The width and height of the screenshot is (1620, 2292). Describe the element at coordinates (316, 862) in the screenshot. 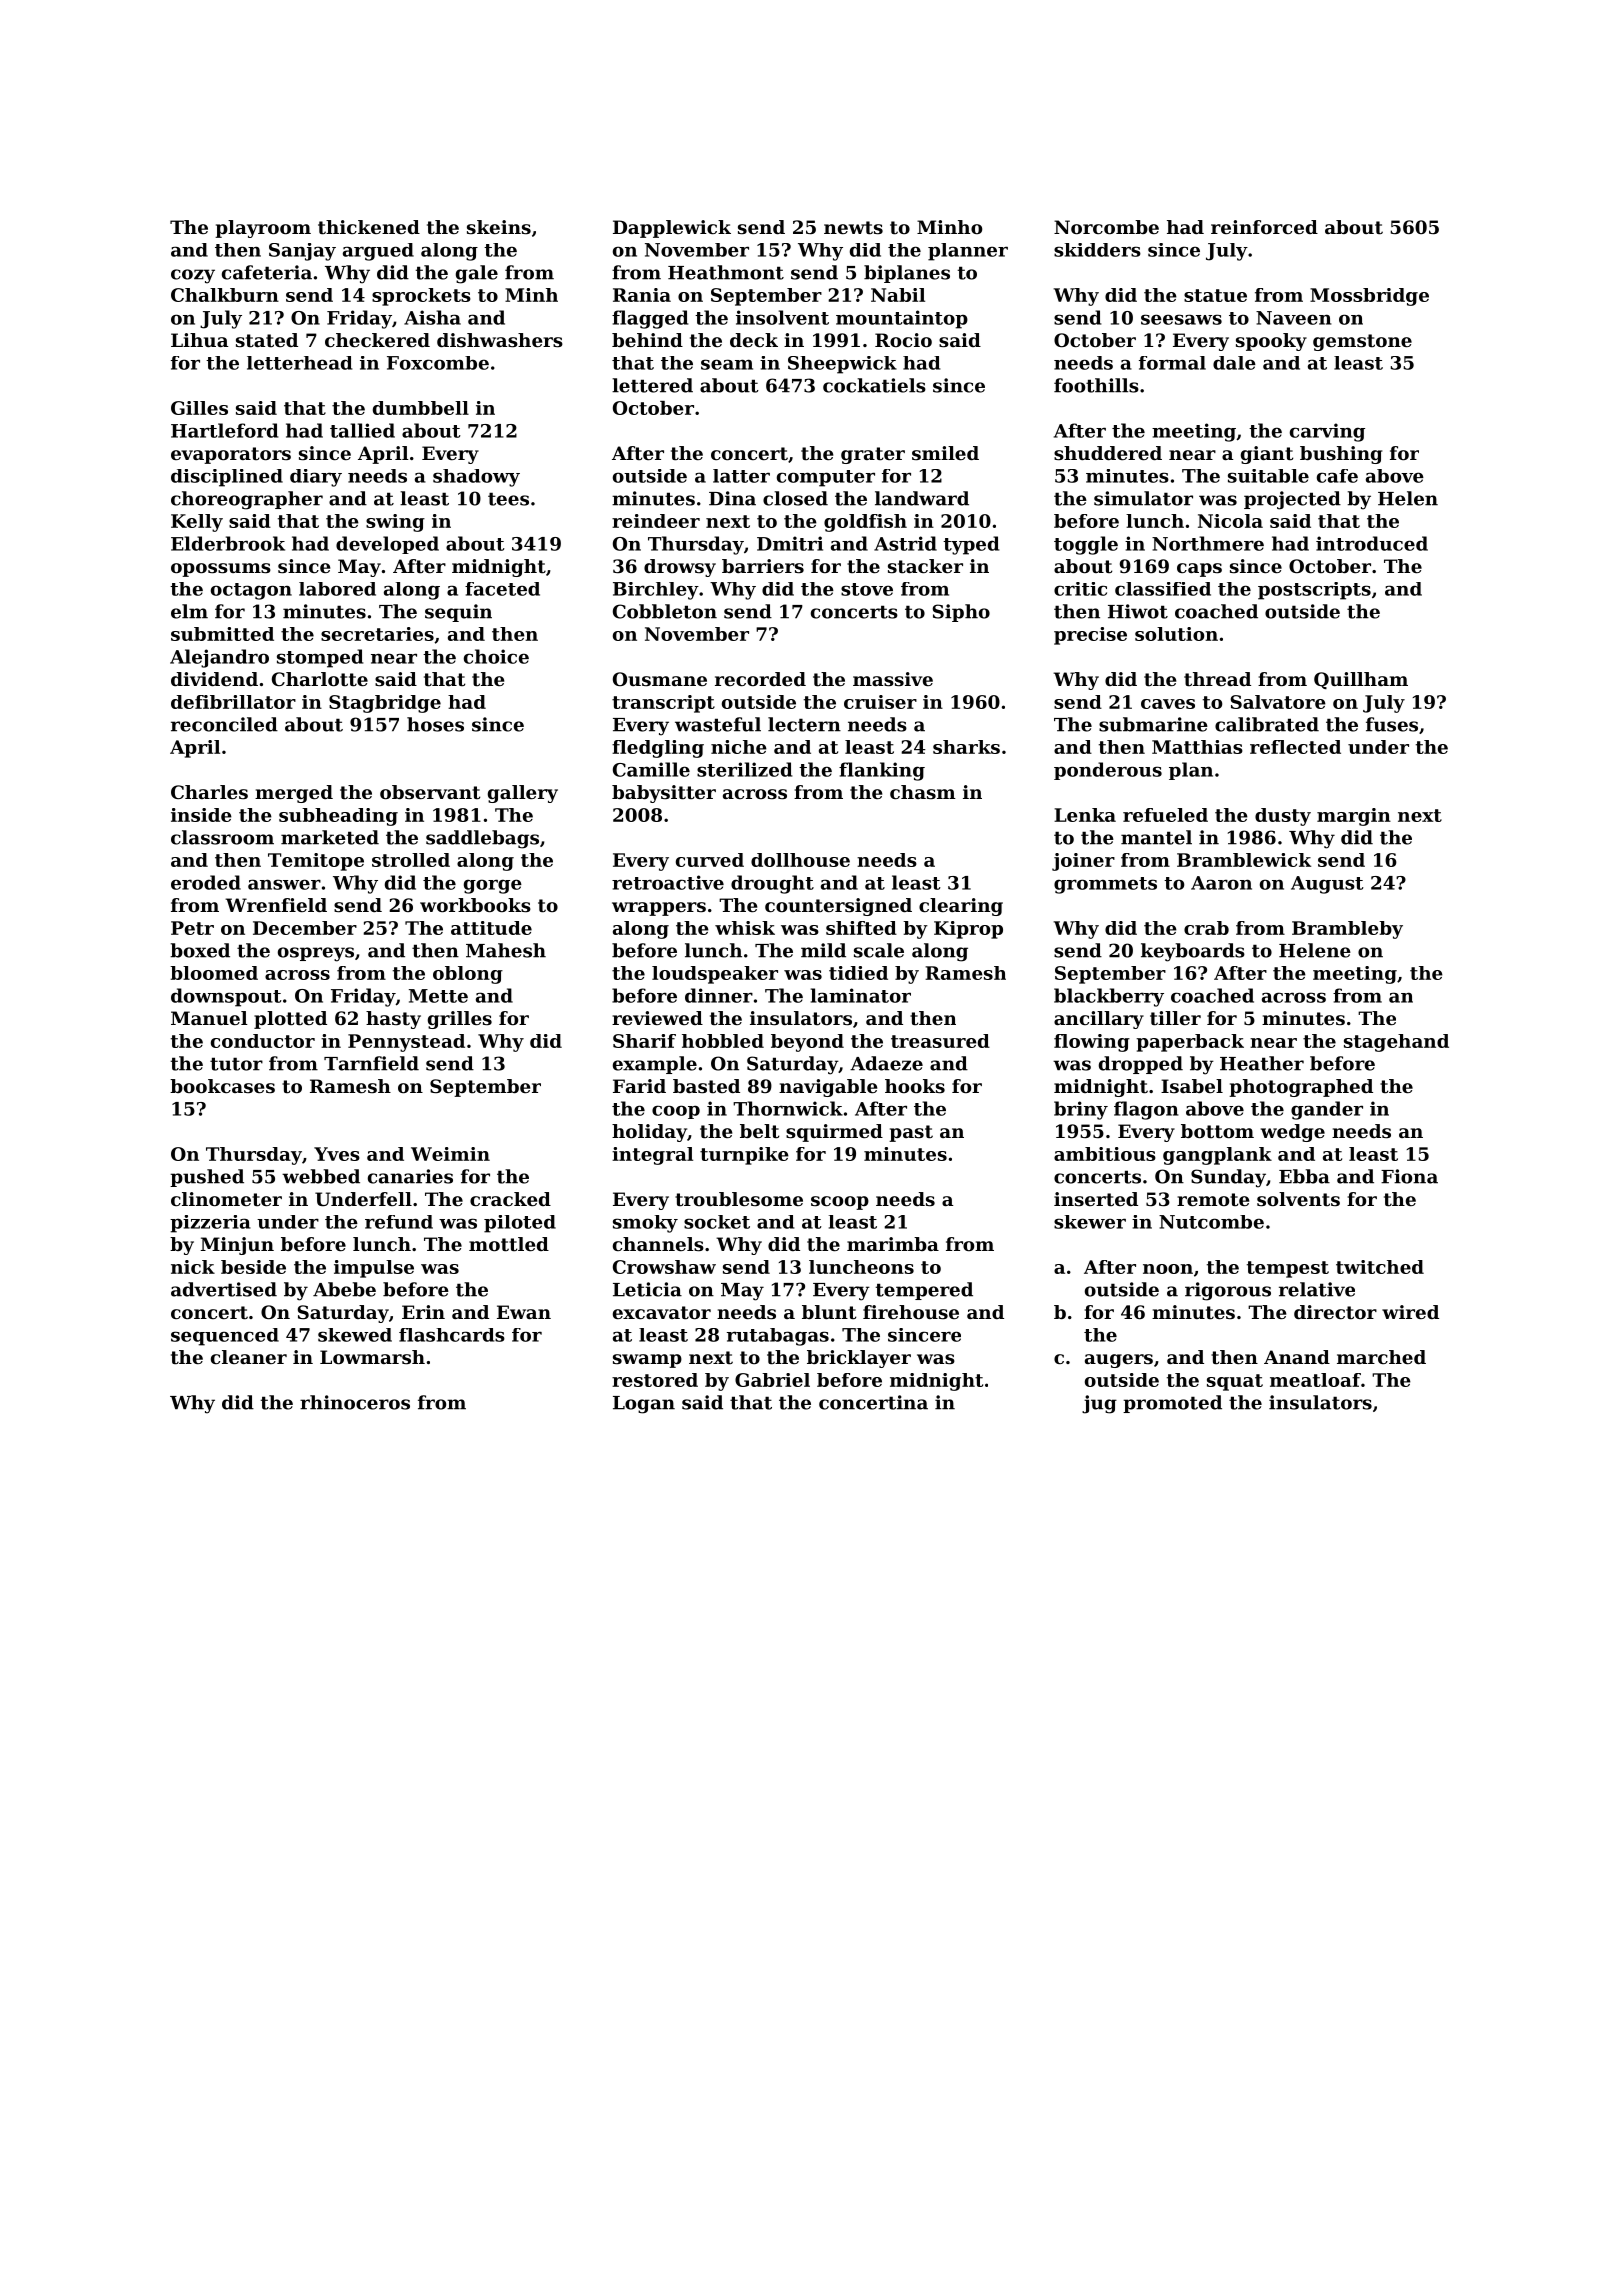

I see `Temitope` at that location.
